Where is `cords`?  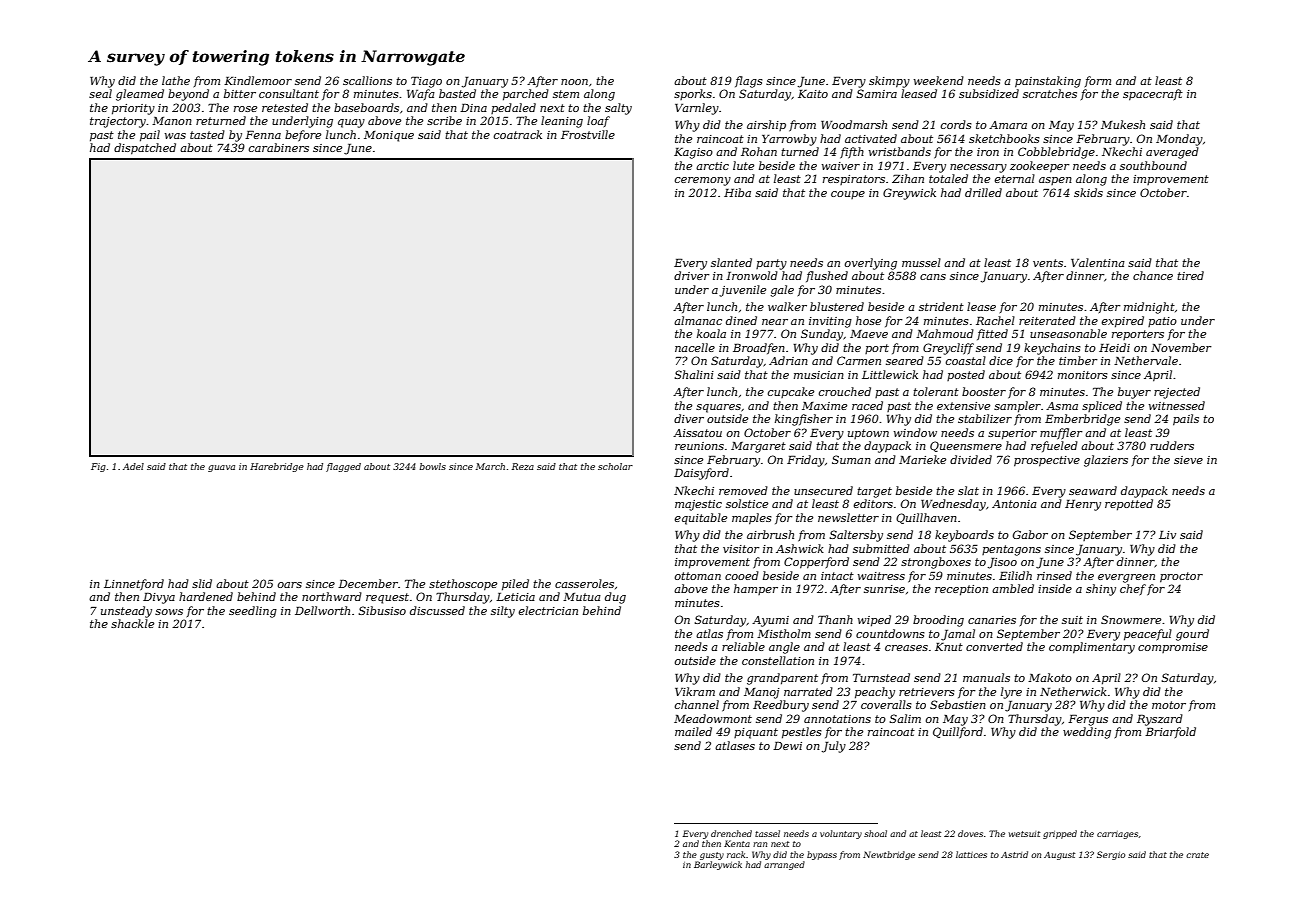
cords is located at coordinates (956, 124).
